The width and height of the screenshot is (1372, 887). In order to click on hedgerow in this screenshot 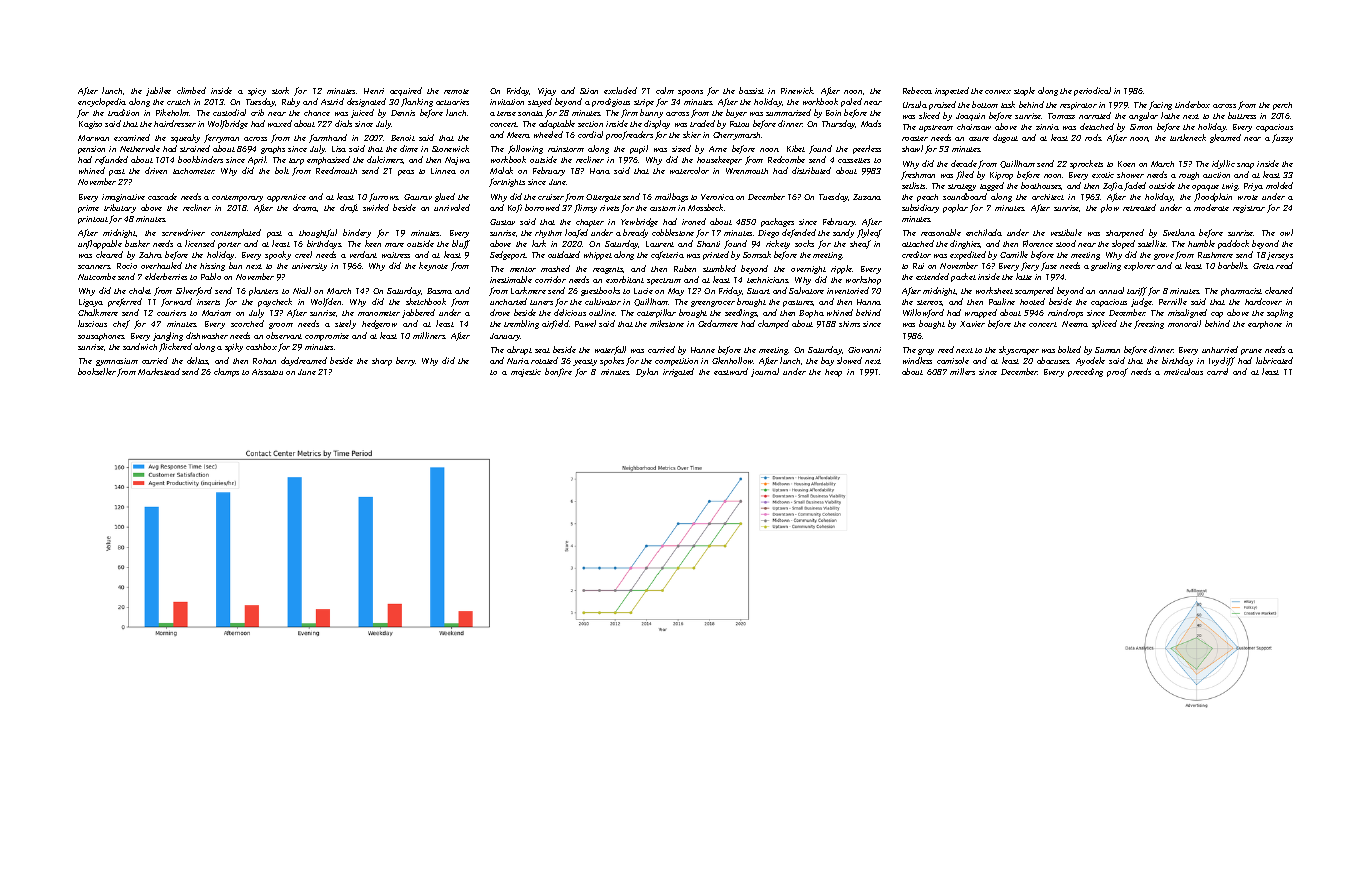, I will do `click(379, 324)`.
